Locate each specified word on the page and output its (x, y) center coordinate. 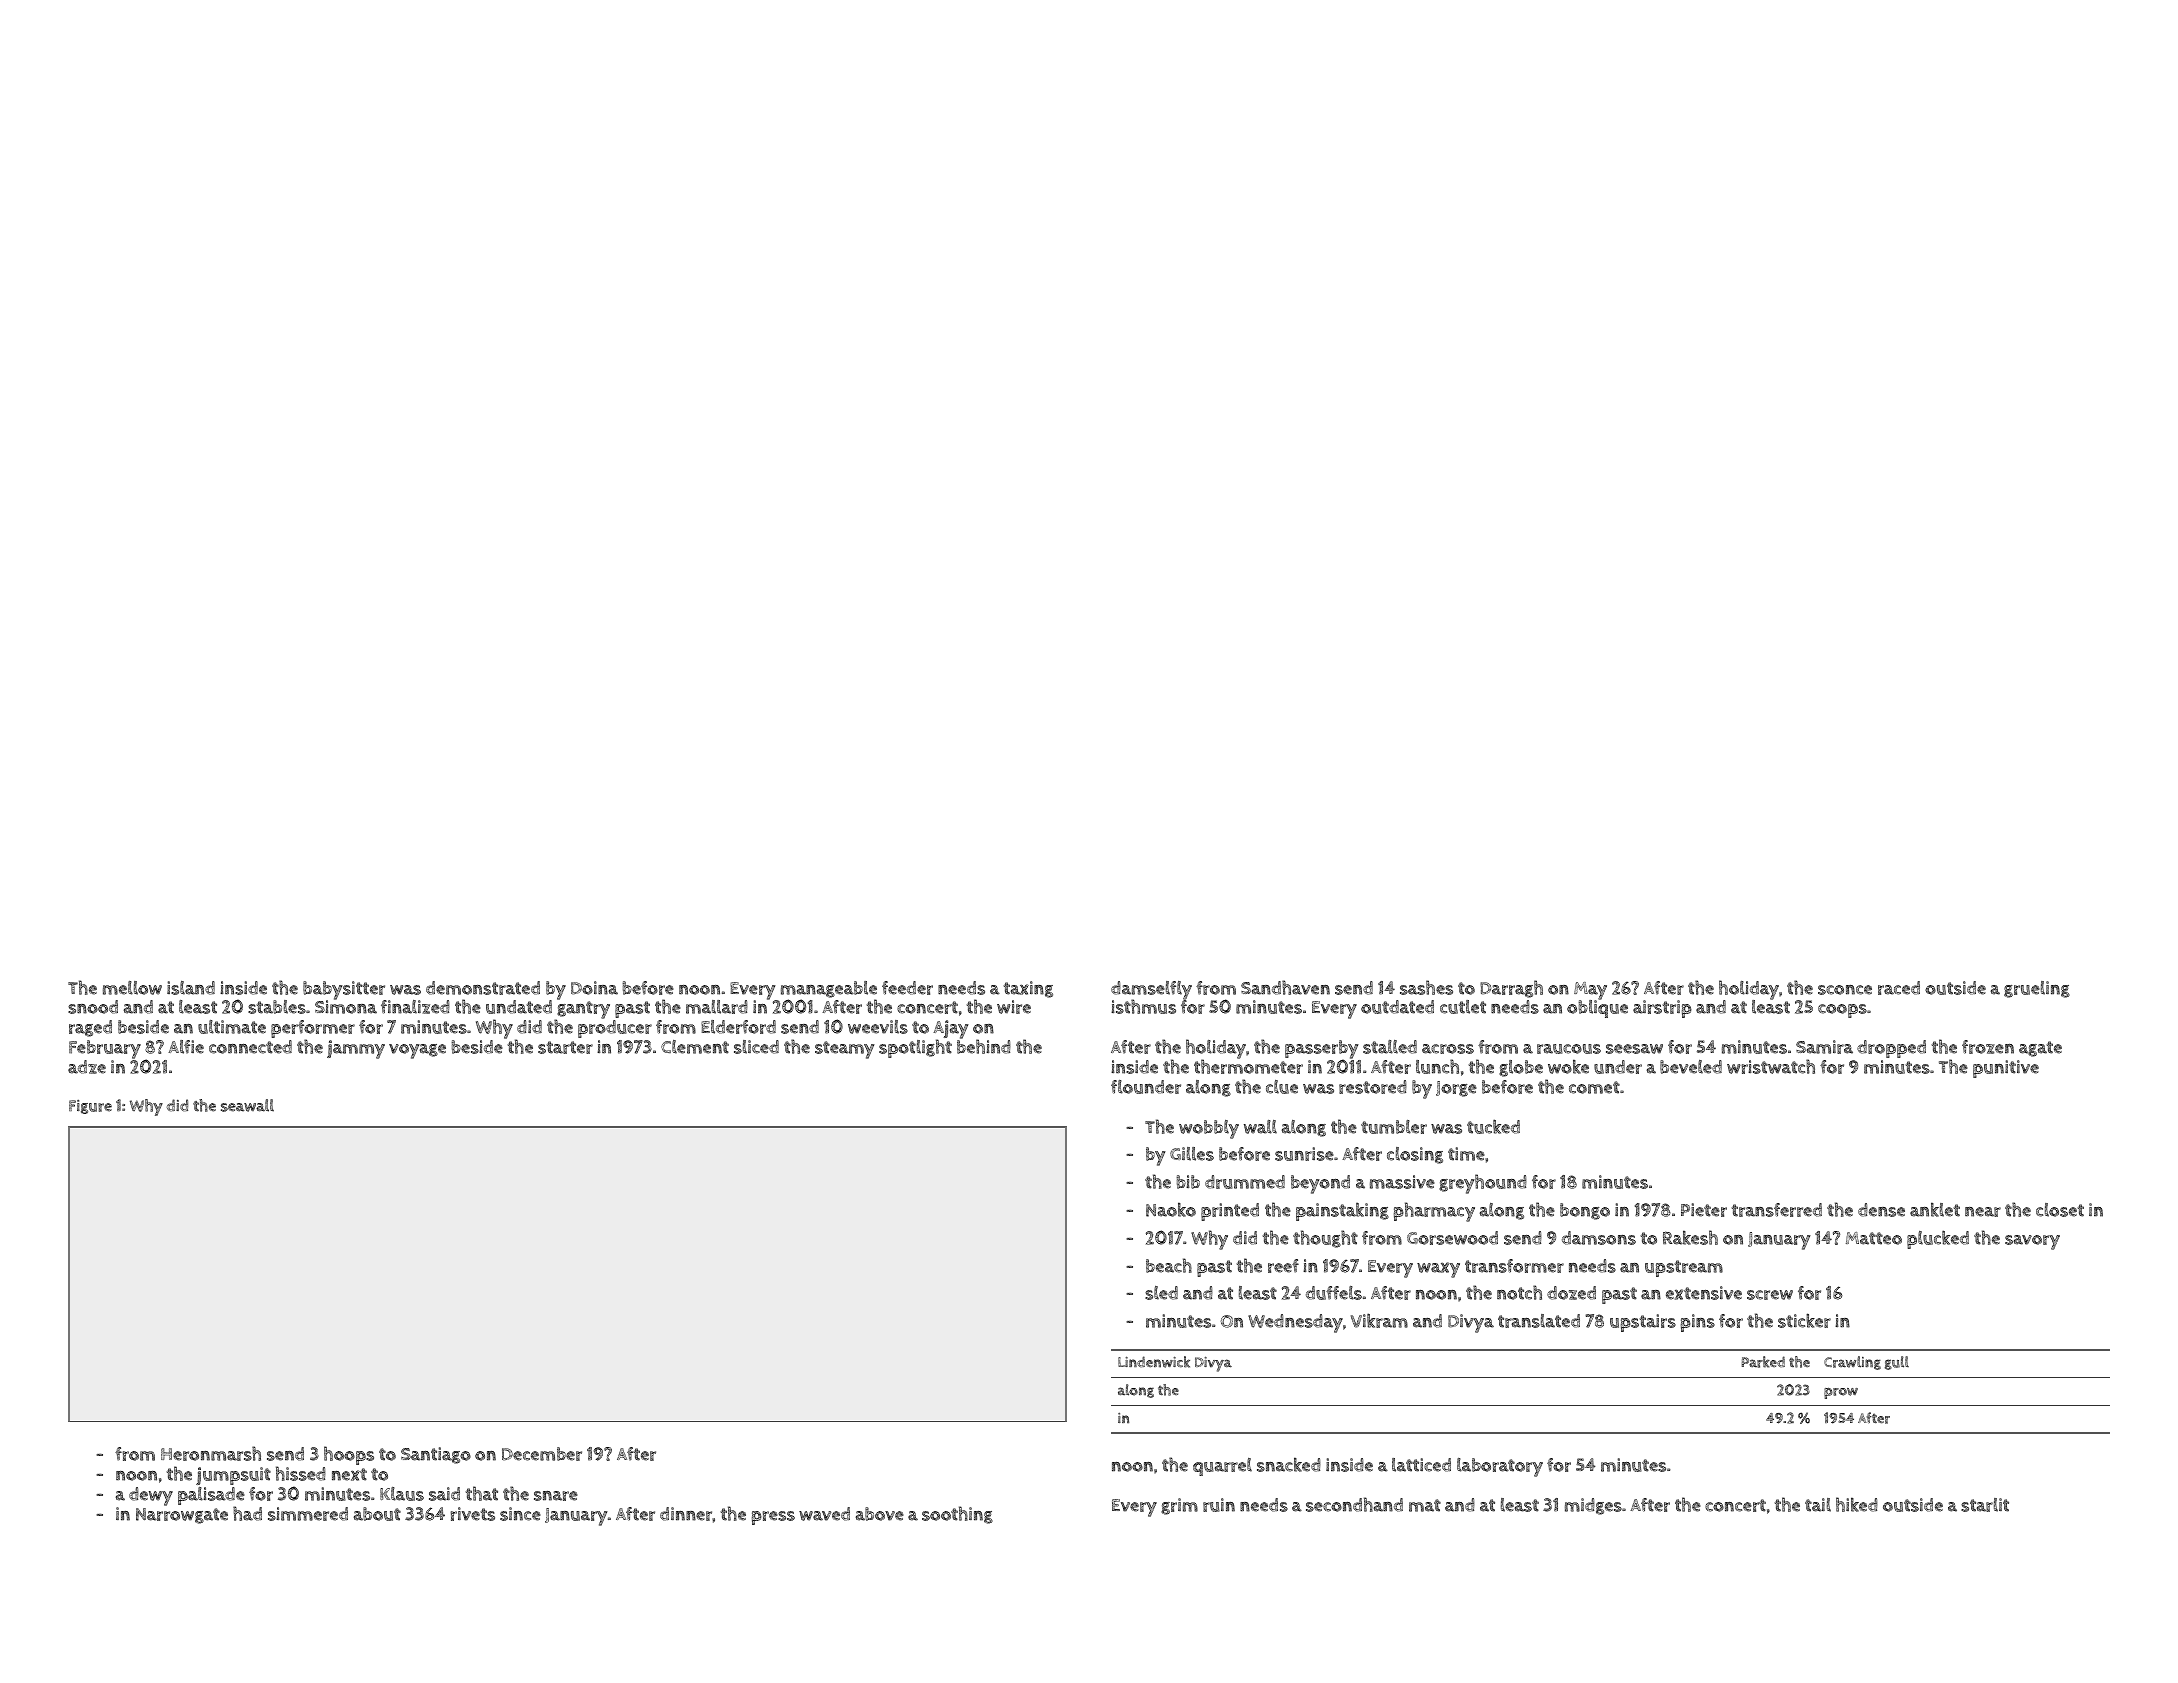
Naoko (1171, 1209)
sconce (1845, 990)
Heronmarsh (211, 1453)
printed (1230, 1212)
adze (87, 1067)
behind (984, 1047)
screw (1770, 1295)
